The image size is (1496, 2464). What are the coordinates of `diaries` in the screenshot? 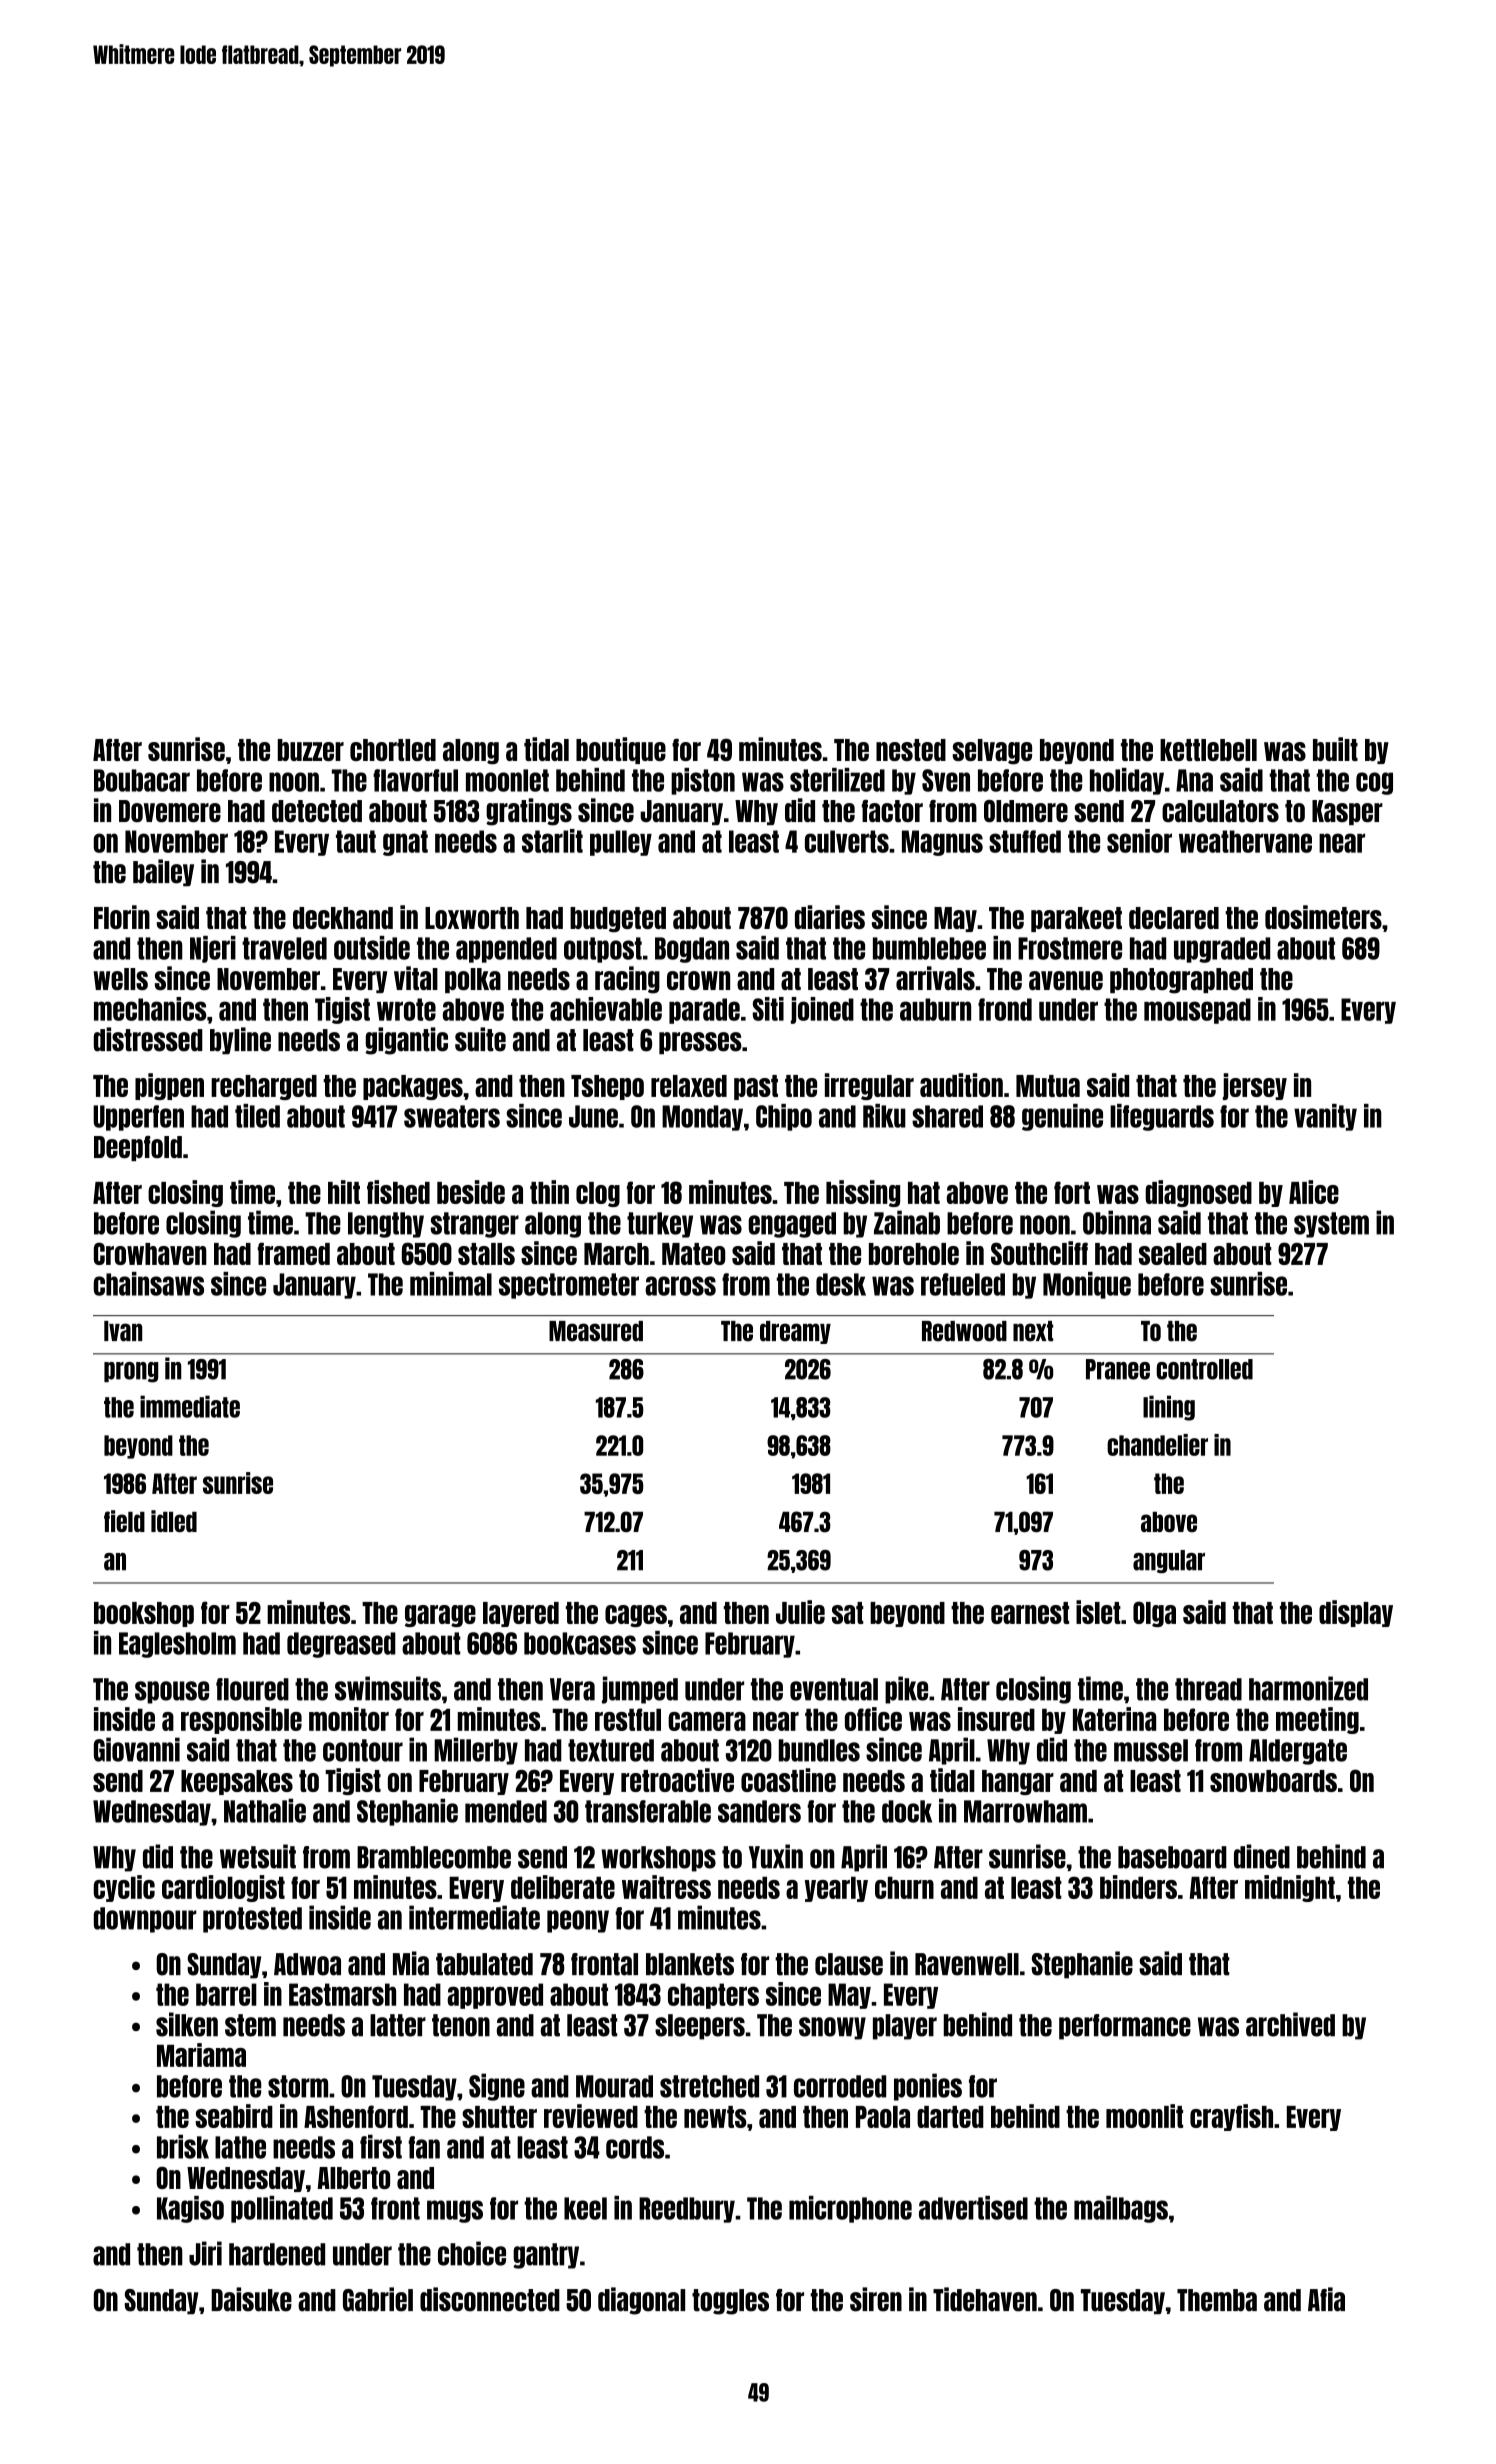 It's located at (830, 917).
